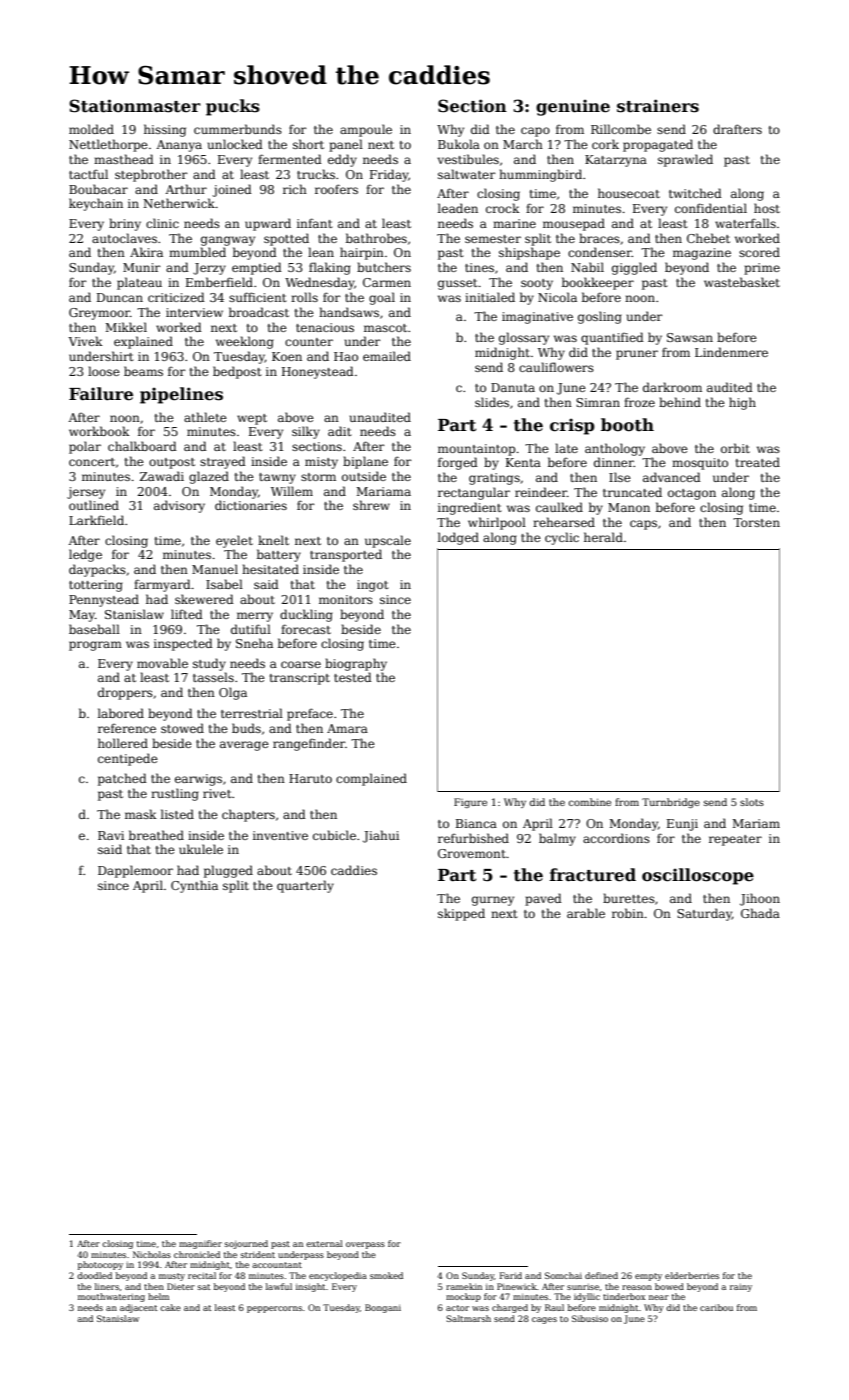  I want to click on biography, so click(356, 664).
